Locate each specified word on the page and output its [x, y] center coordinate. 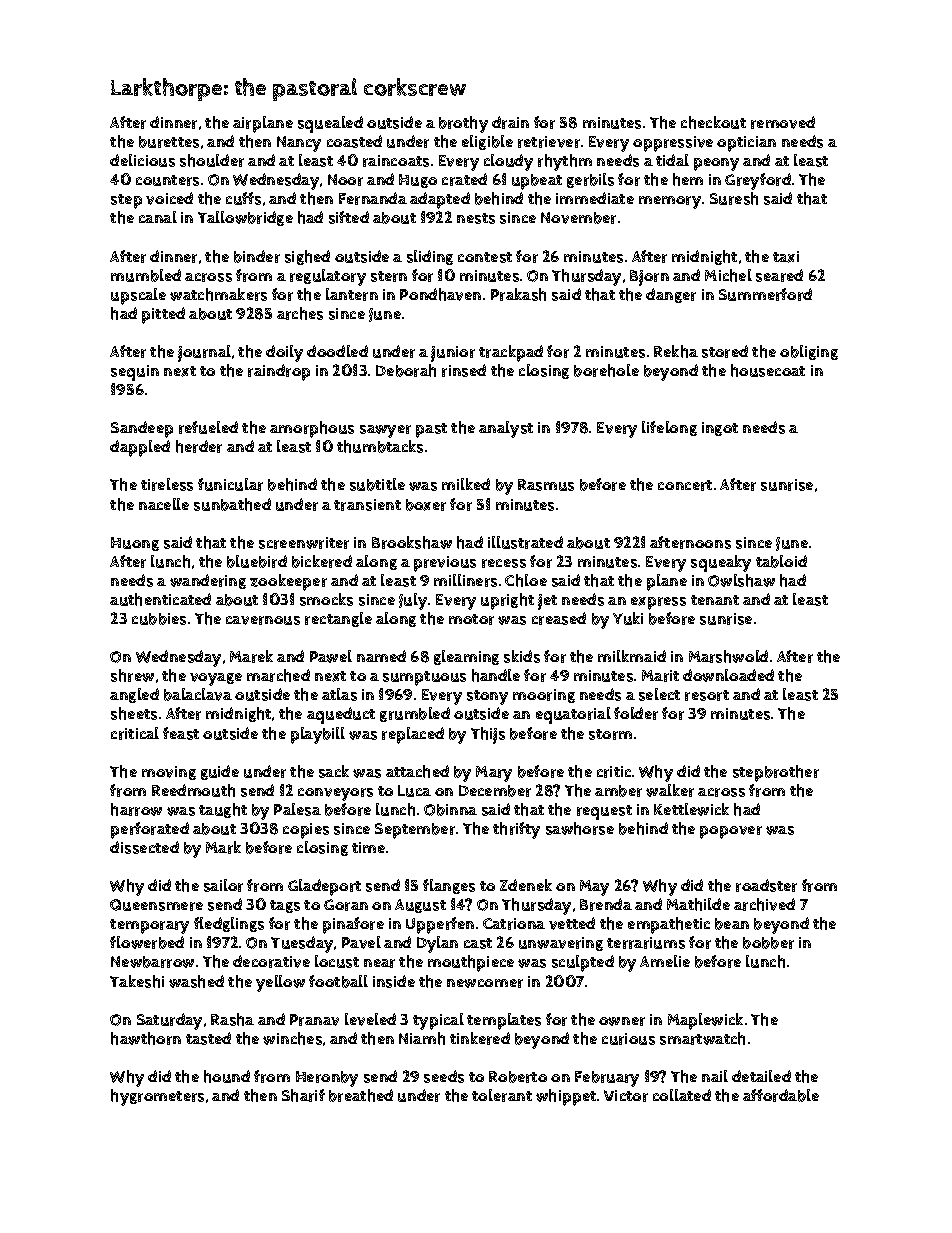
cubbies [159, 619]
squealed [330, 124]
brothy [463, 124]
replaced [413, 735]
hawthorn [146, 1038]
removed [783, 122]
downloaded [728, 675]
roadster [766, 885]
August [420, 906]
